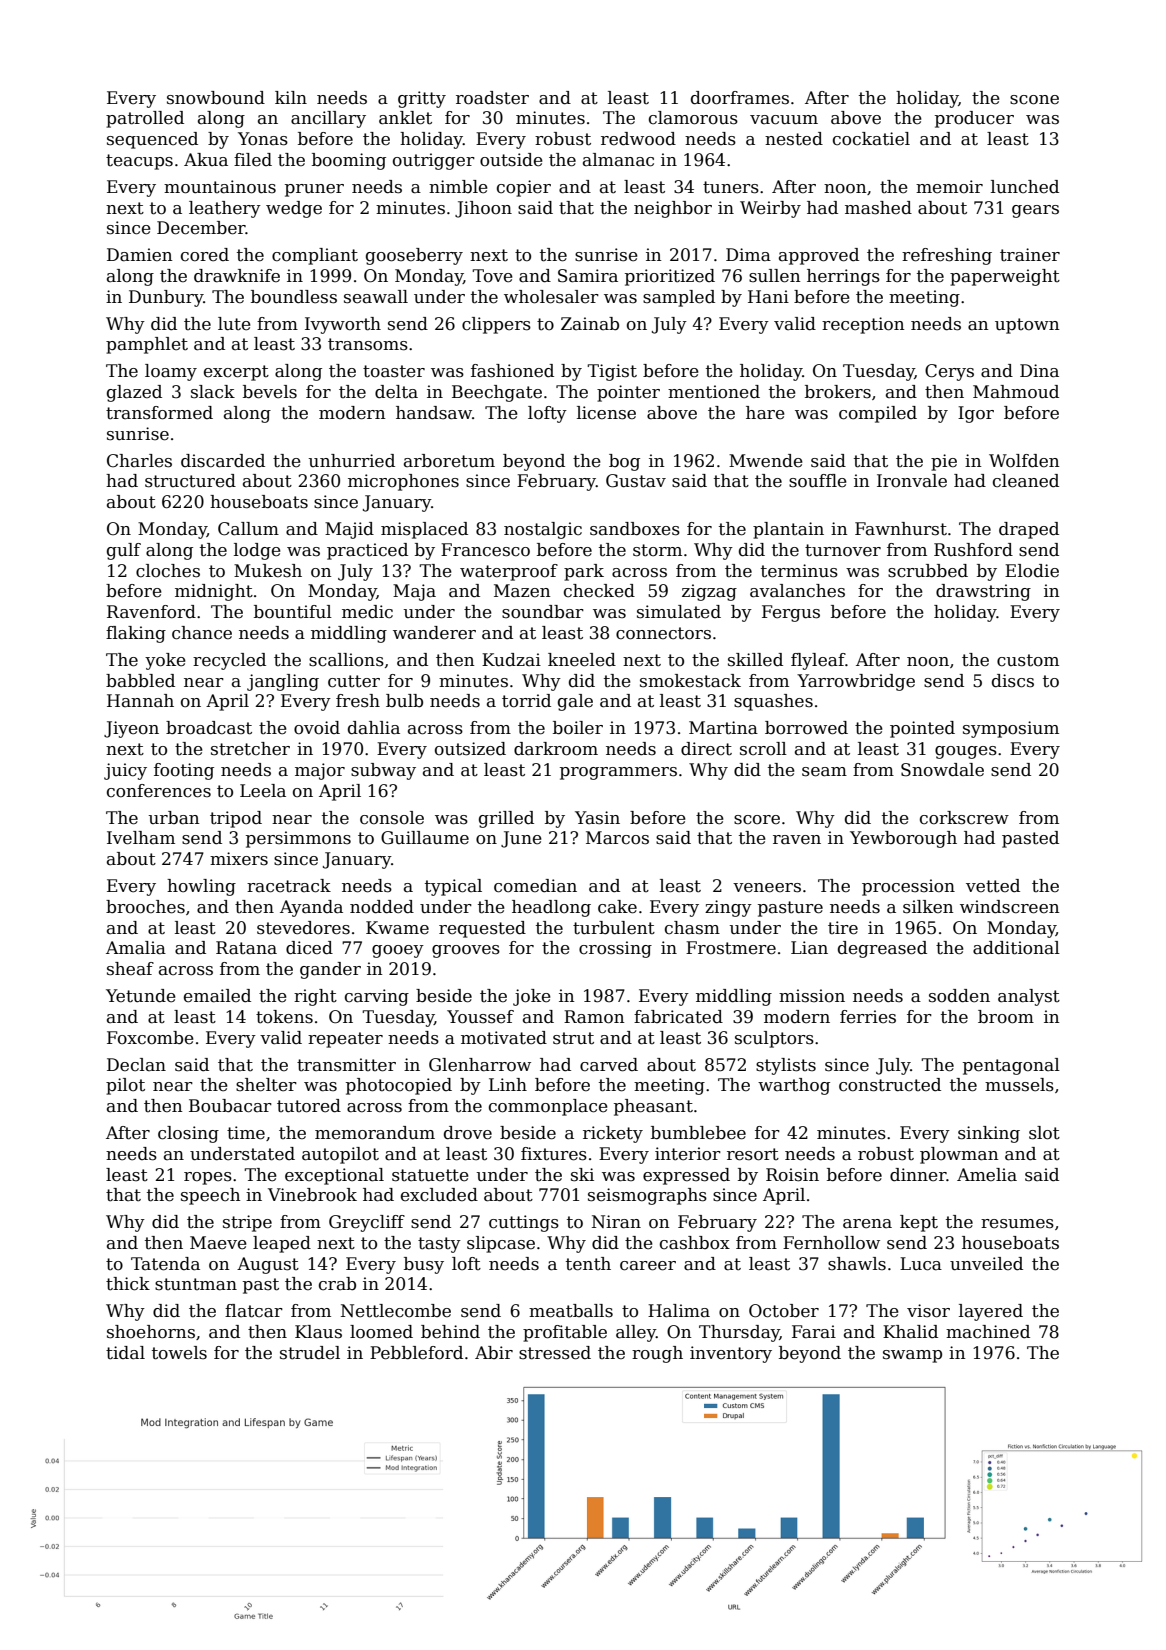 This page has width=1166, height=1650. I want to click on additional, so click(1016, 948).
